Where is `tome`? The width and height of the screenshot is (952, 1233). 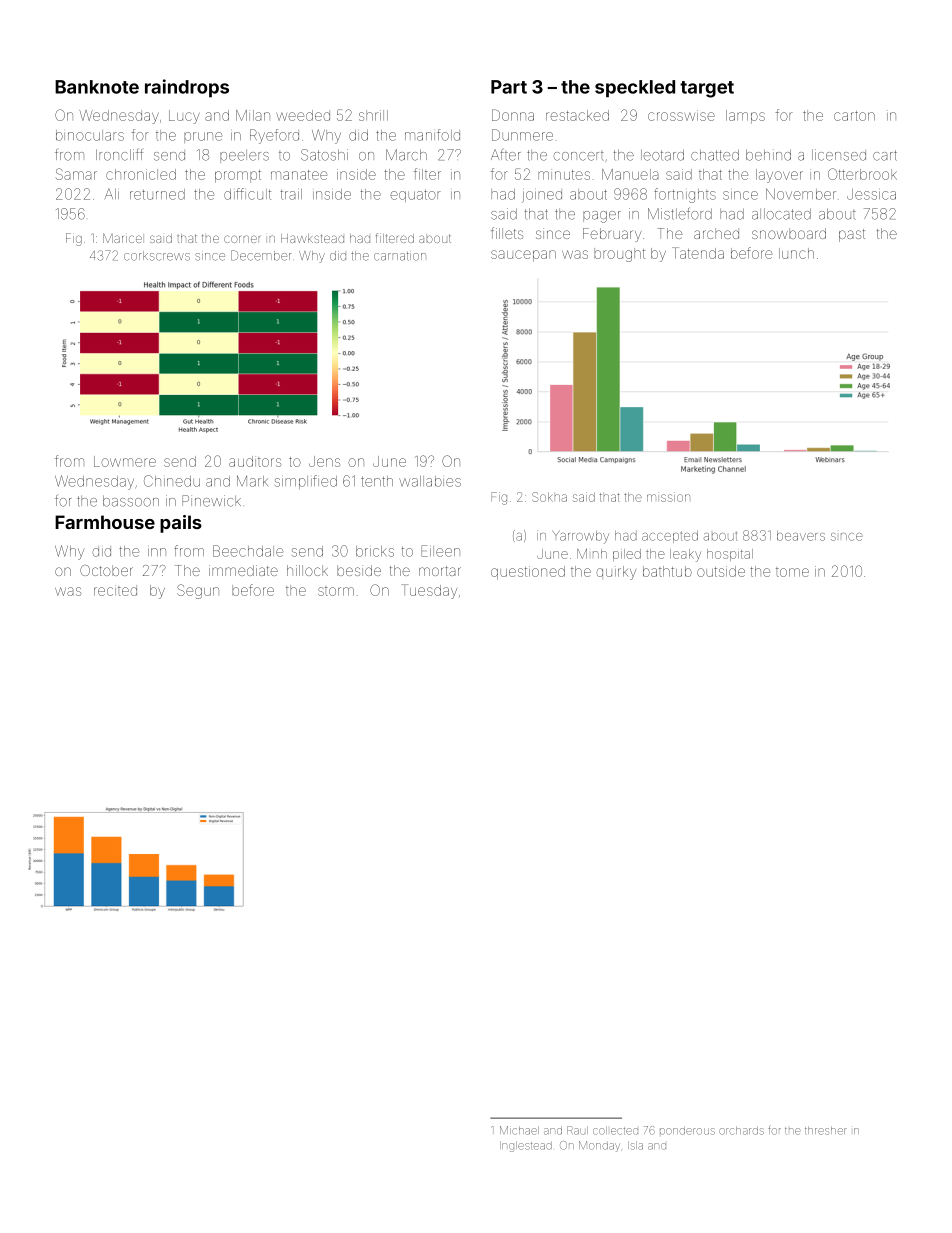 tome is located at coordinates (792, 572).
